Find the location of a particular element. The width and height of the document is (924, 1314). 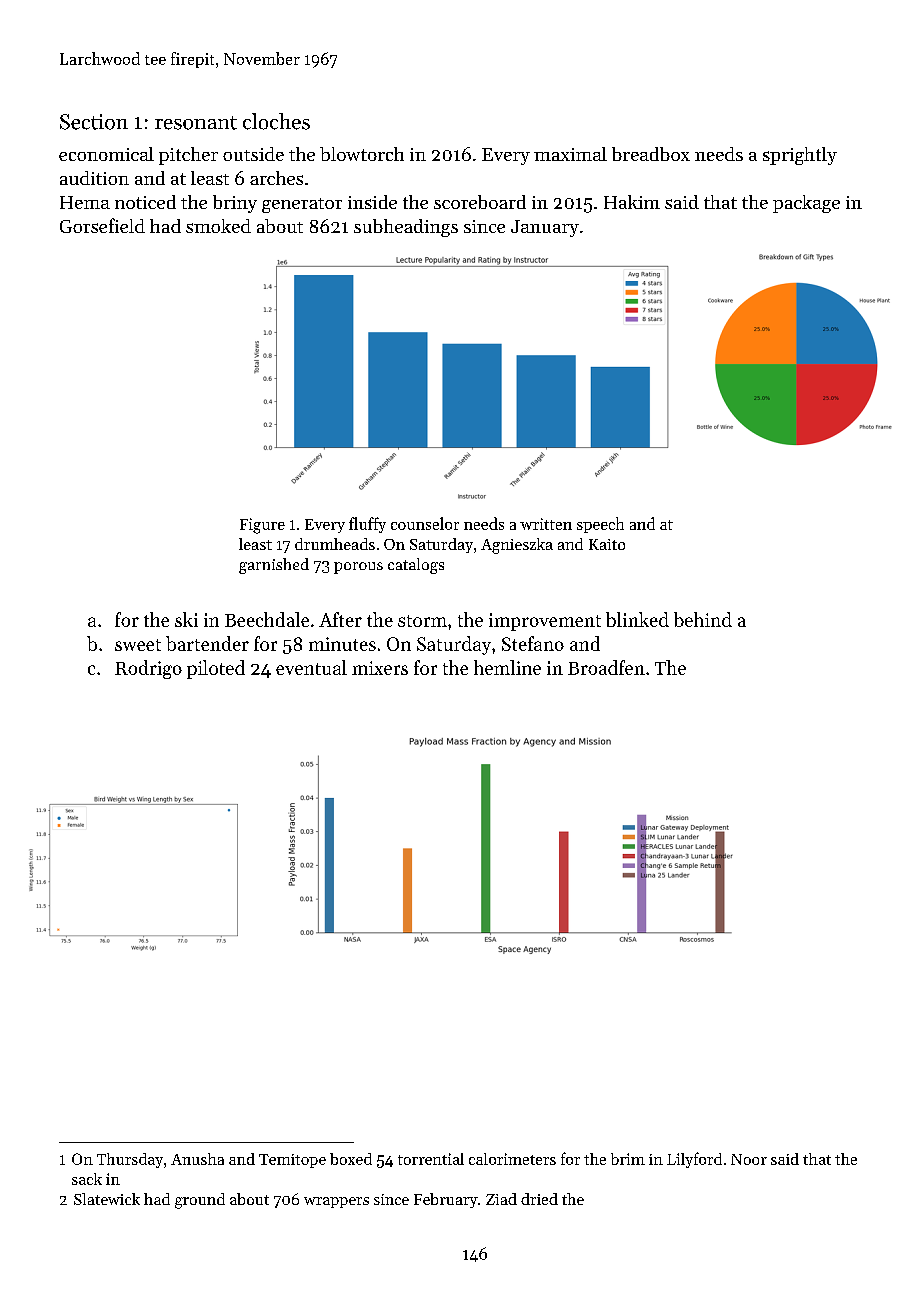

ground is located at coordinates (200, 1201).
